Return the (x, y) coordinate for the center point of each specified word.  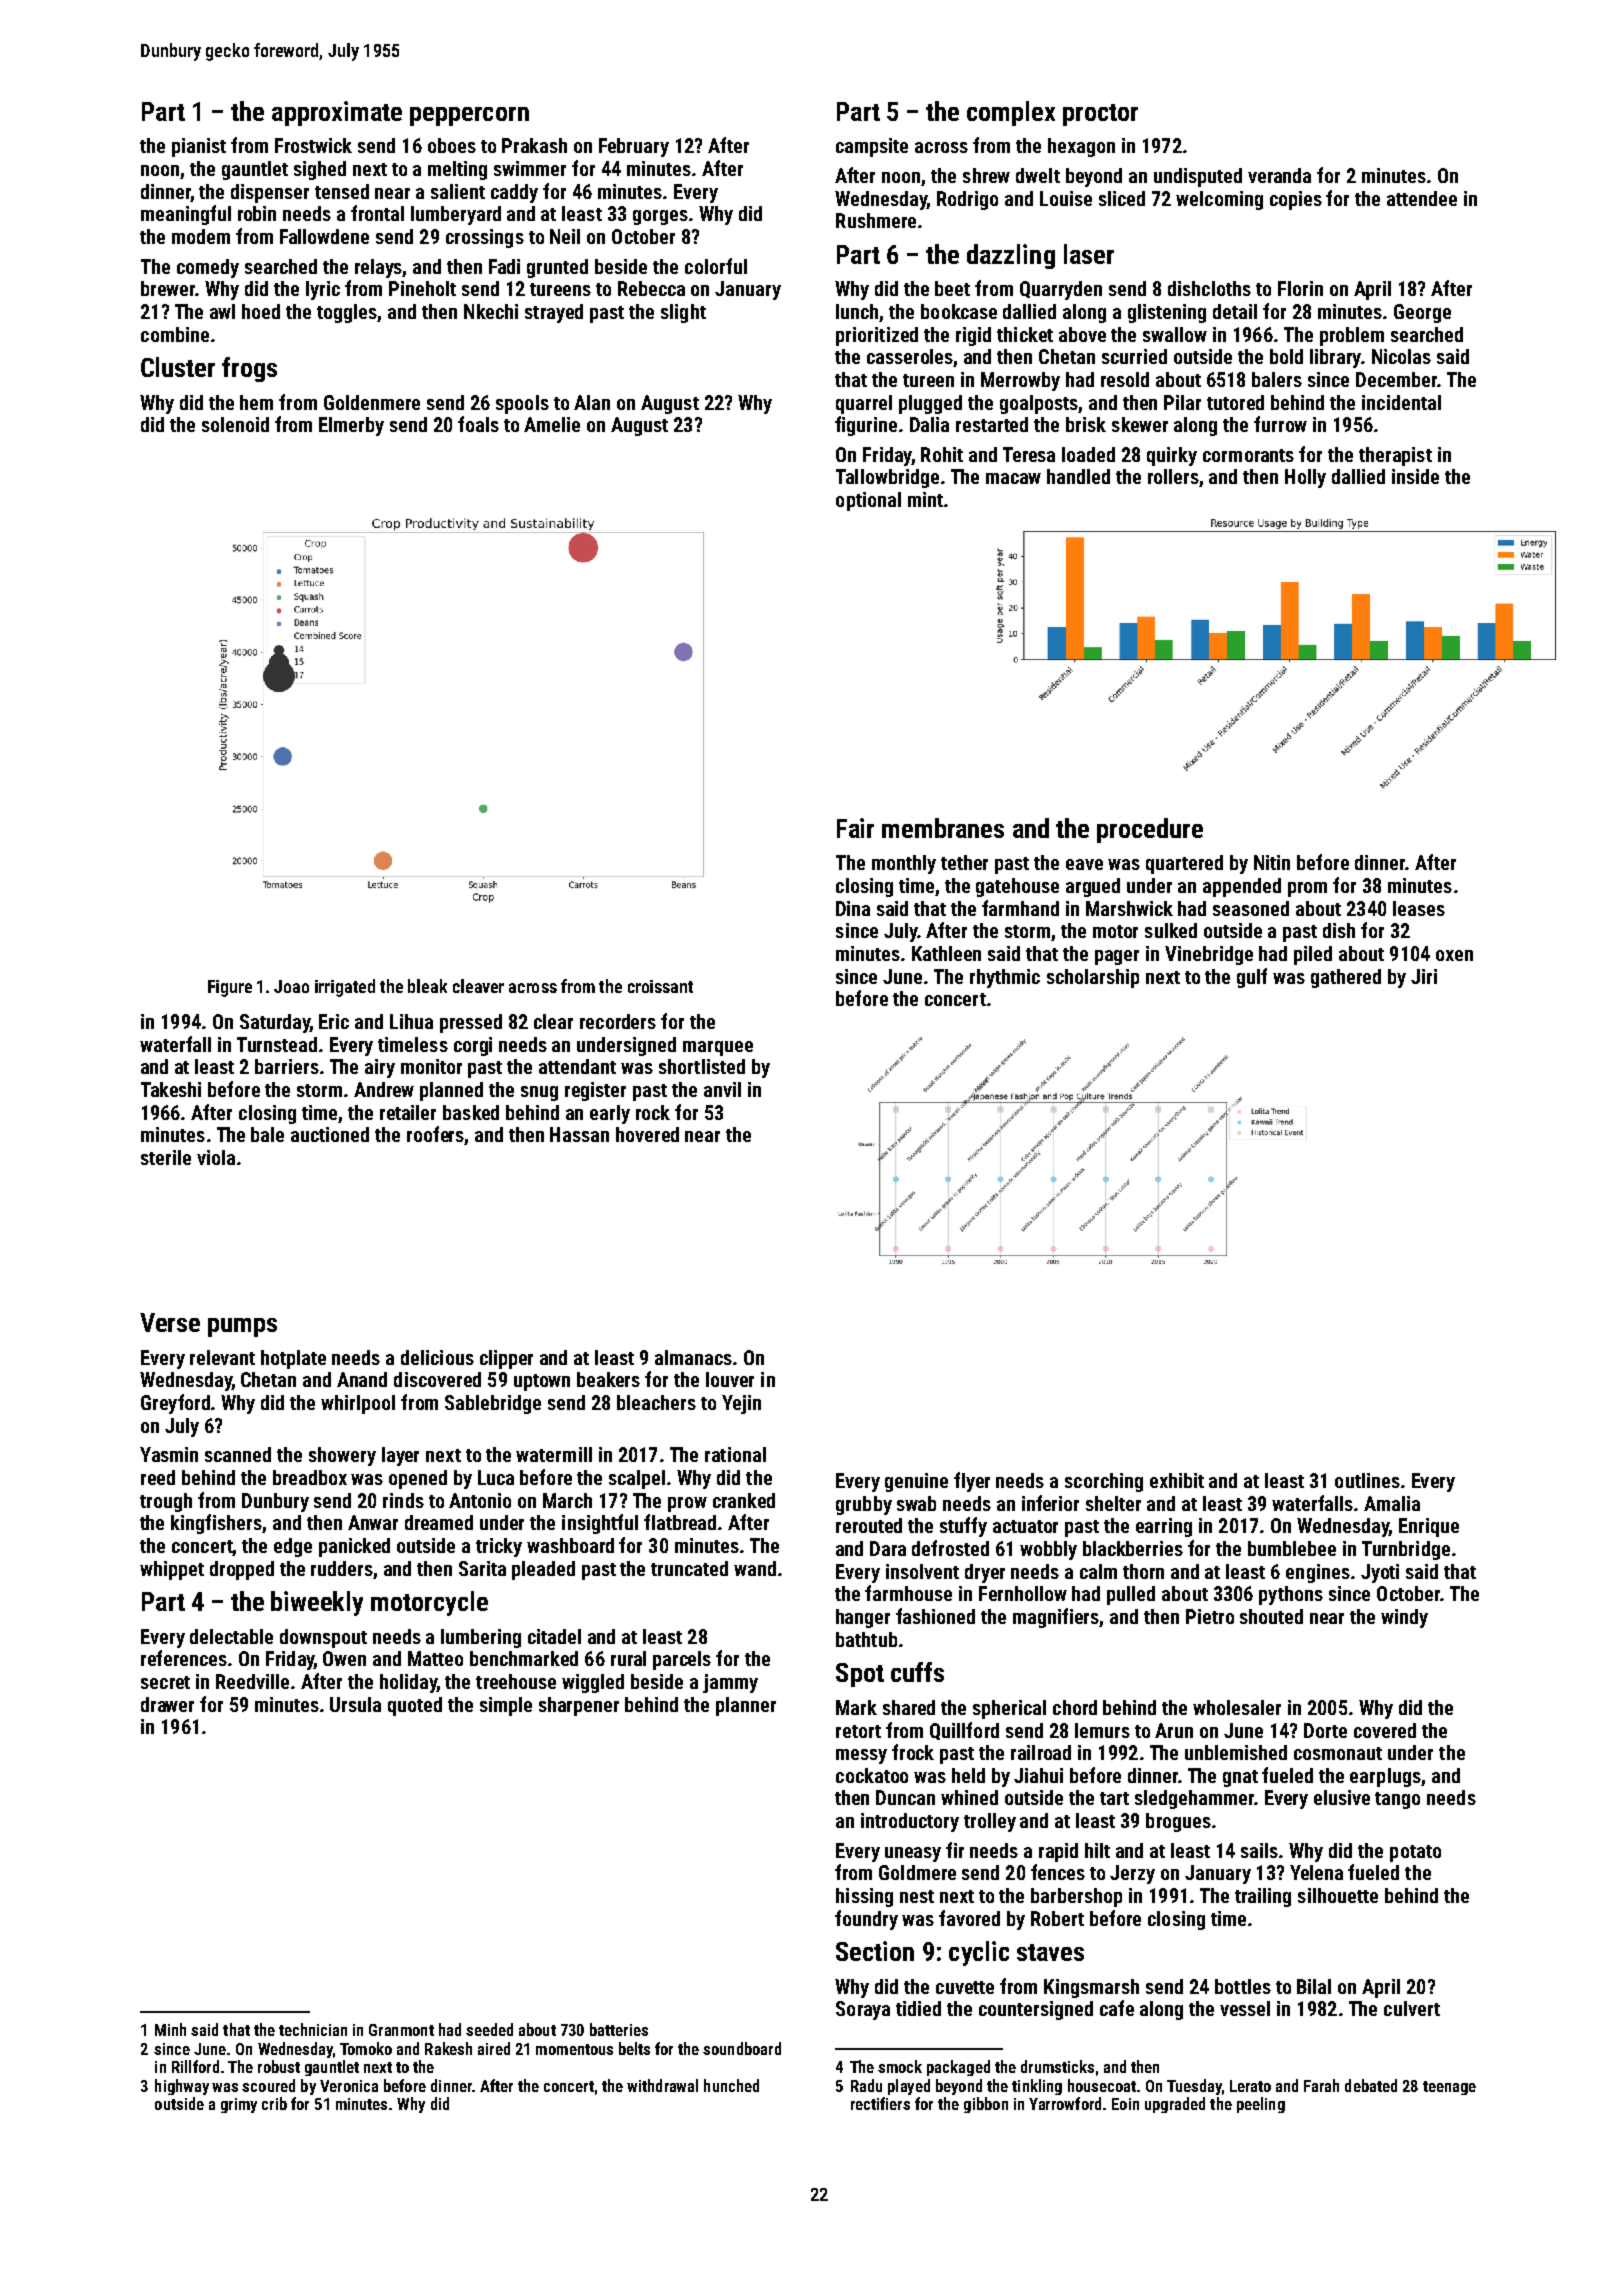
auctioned (330, 1134)
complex (1011, 113)
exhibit (1177, 1480)
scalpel (637, 1479)
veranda (1279, 175)
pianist (199, 147)
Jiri (1424, 976)
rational (735, 1454)
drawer (167, 1704)
